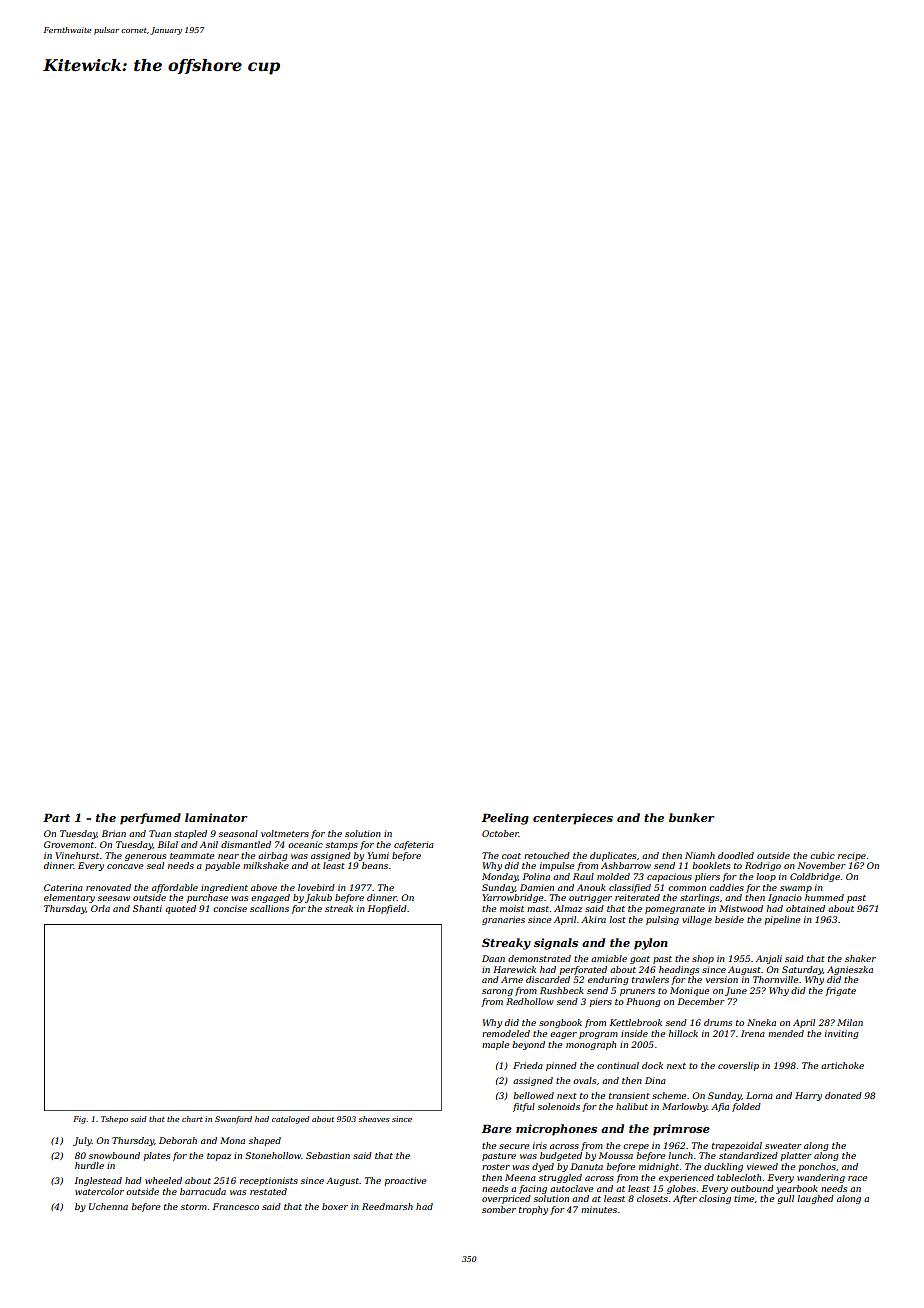 The width and height of the image is (924, 1308). I want to click on chart, so click(192, 1119).
